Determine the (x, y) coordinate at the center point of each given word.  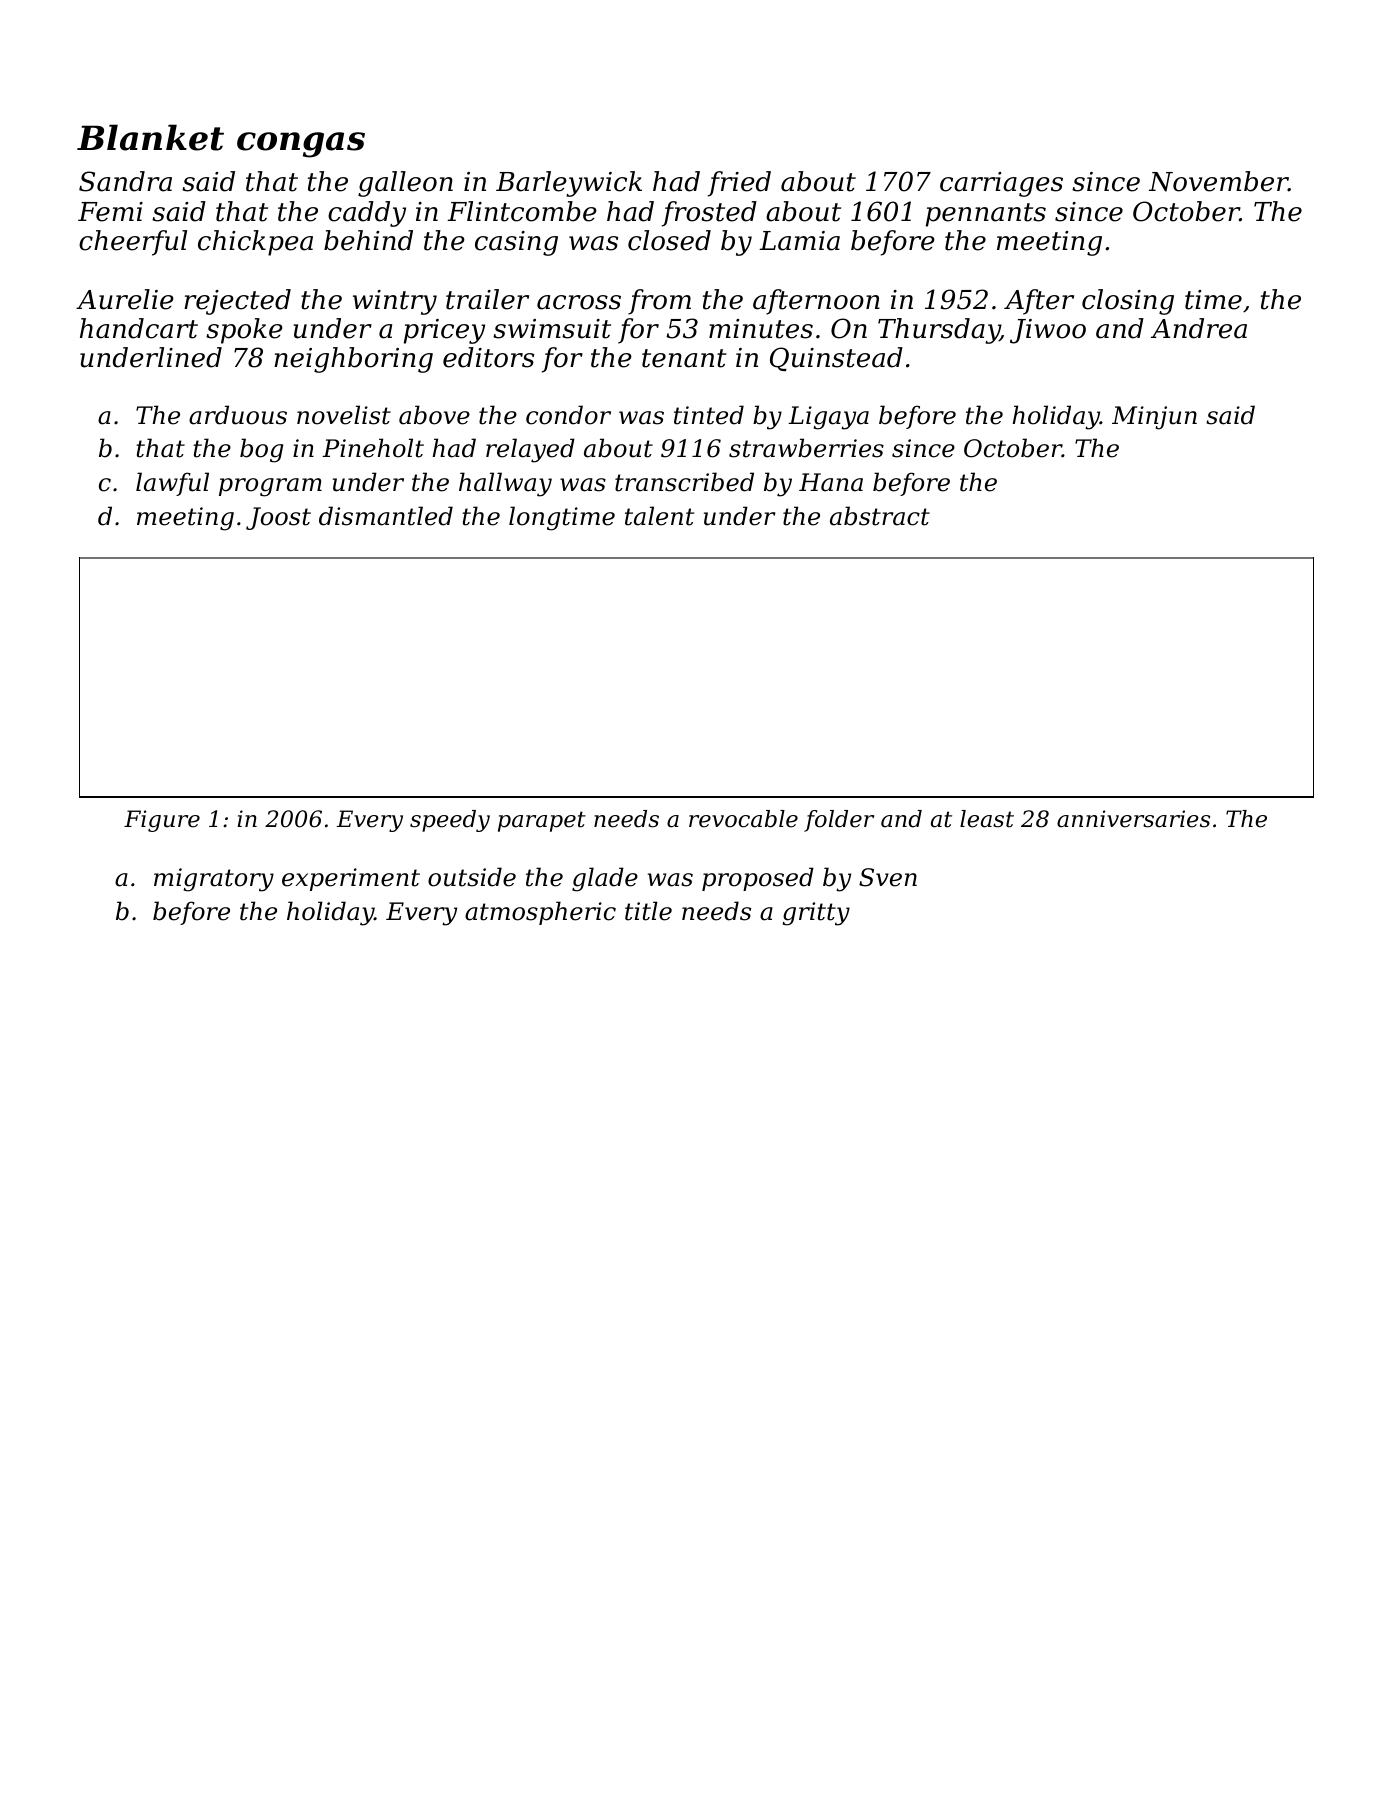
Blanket (150, 137)
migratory (214, 880)
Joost (278, 518)
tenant (684, 358)
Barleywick (569, 184)
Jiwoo (1048, 331)
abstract (880, 516)
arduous (238, 415)
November (1218, 181)
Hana (831, 482)
